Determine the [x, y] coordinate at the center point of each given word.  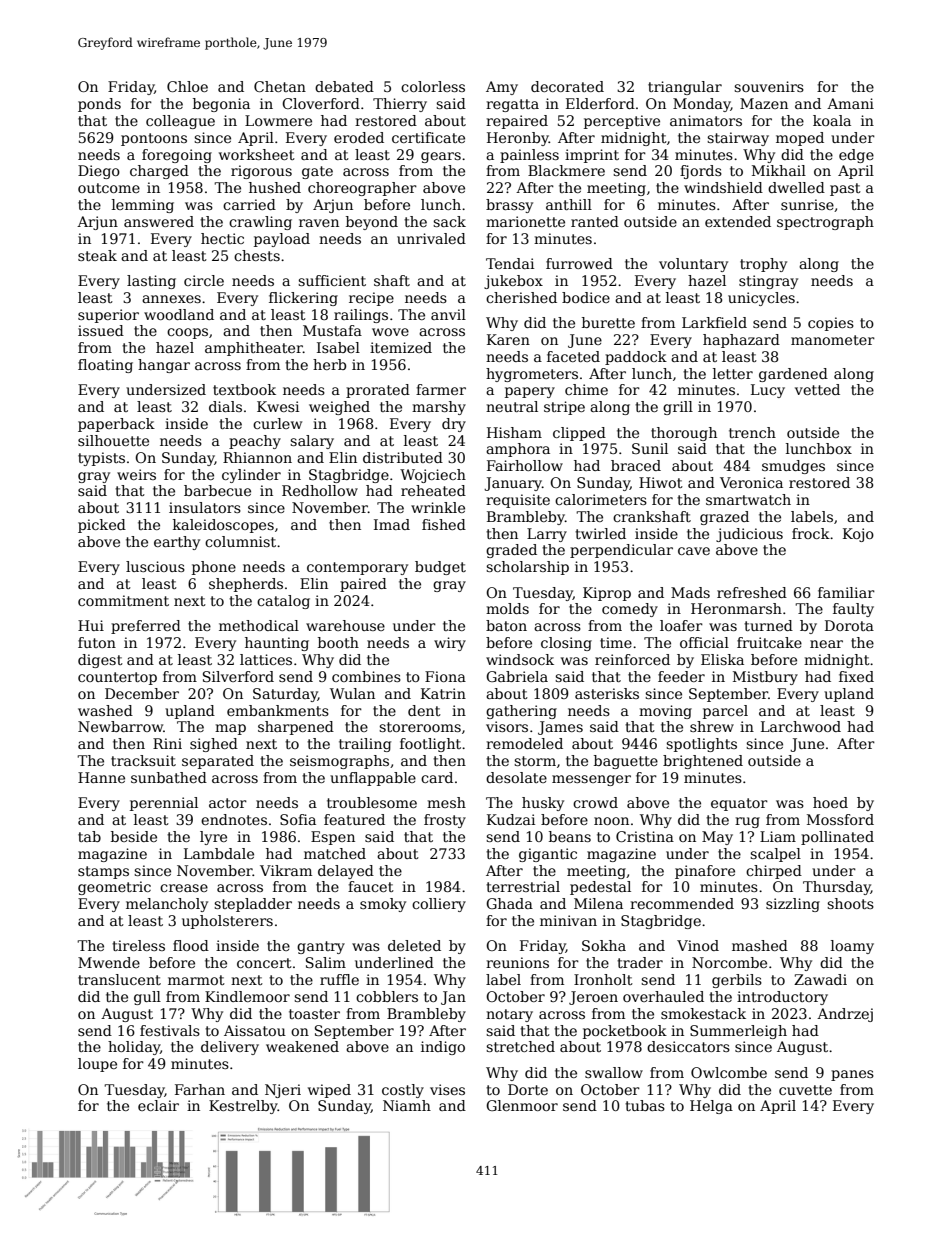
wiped [329, 1091]
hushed [275, 187]
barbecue [217, 490]
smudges [793, 467]
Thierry [400, 105]
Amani [850, 103]
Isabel [338, 347]
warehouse [345, 625]
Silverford [238, 676]
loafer [681, 625]
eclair [158, 1105]
